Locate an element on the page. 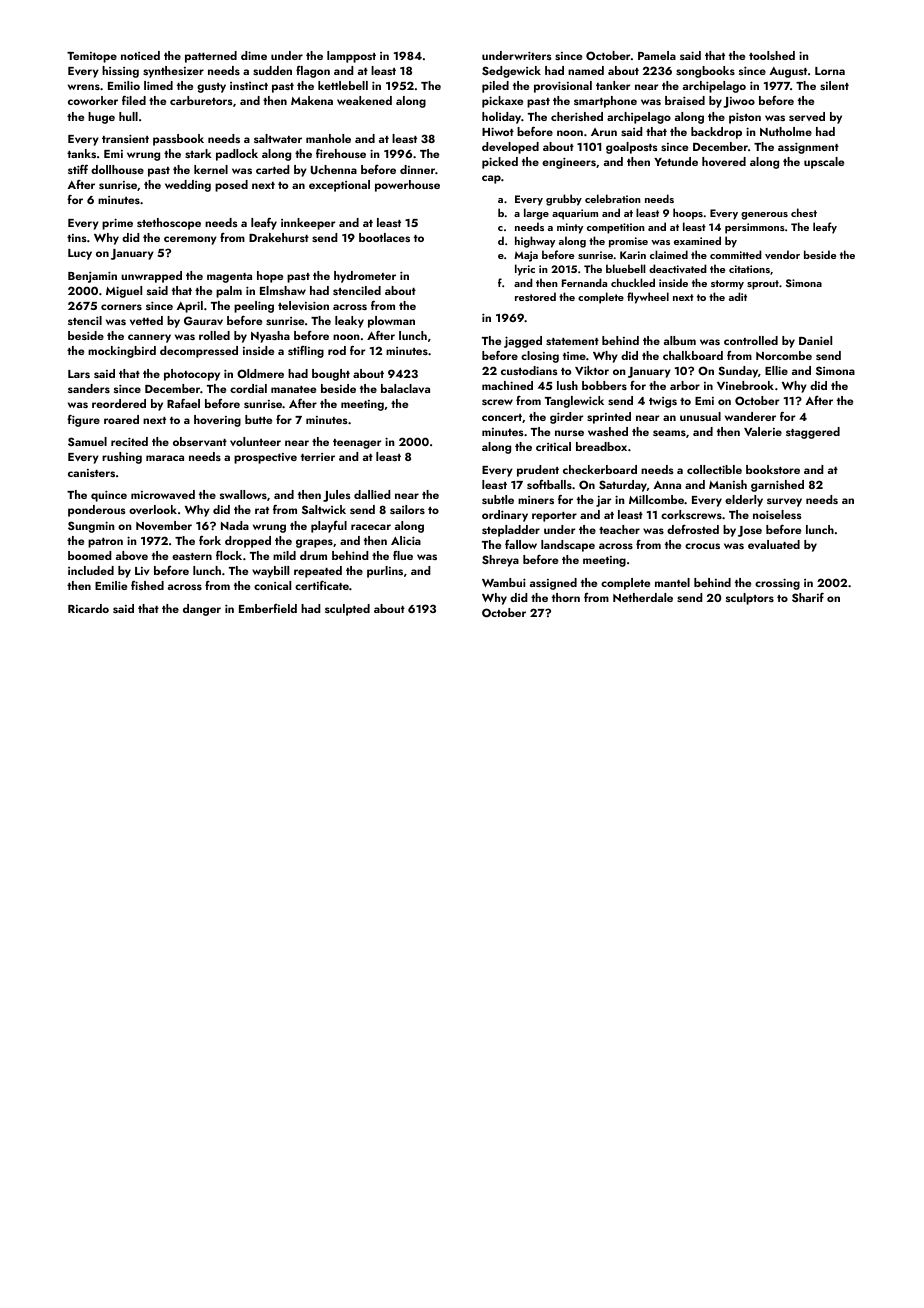 The width and height of the page is (924, 1308). jagged is located at coordinates (523, 342).
